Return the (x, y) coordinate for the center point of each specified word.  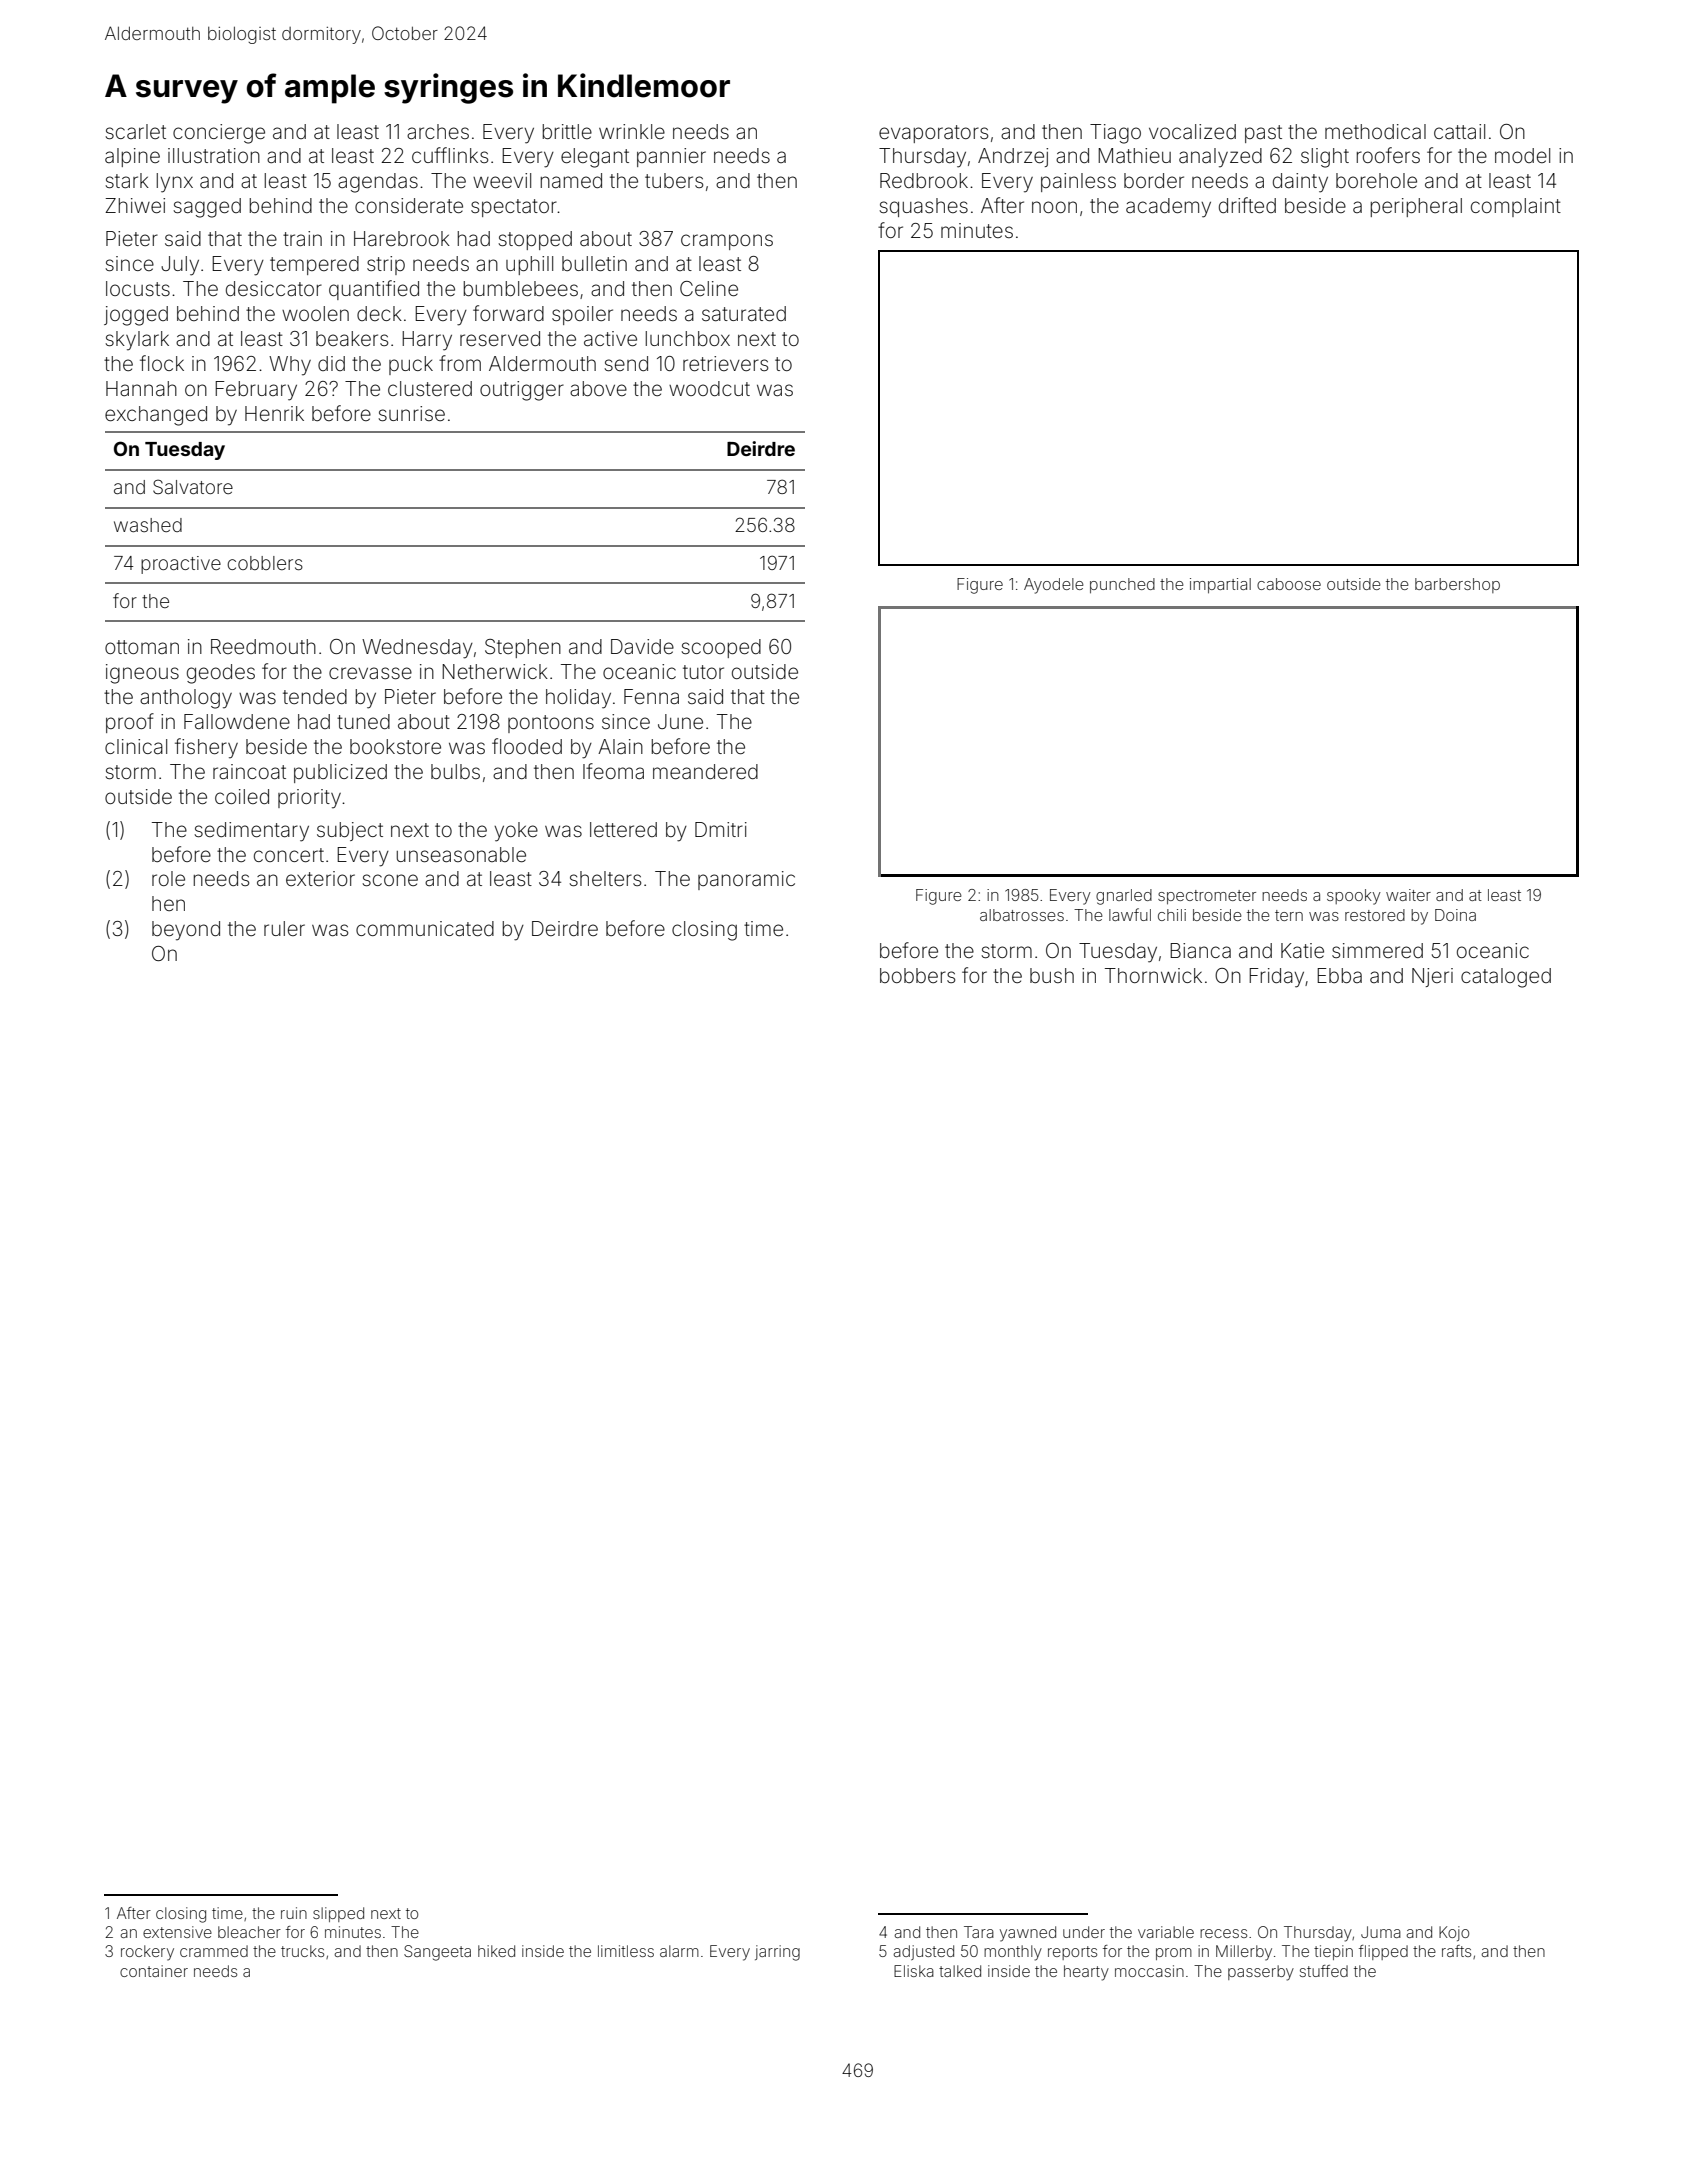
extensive (177, 1932)
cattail (1459, 131)
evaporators (933, 134)
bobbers (917, 975)
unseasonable (461, 854)
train (302, 238)
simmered (1377, 950)
